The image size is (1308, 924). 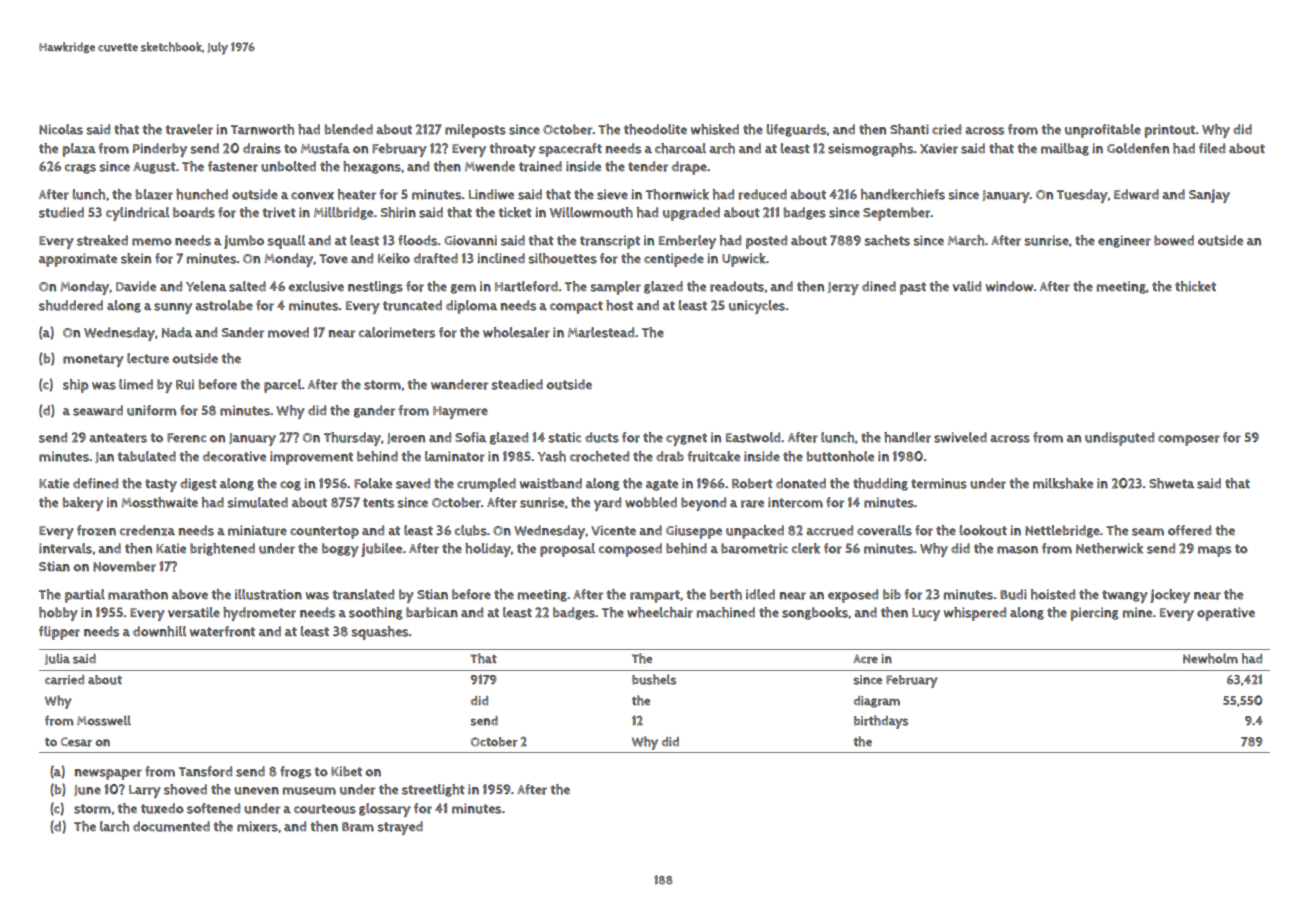 What do you see at coordinates (762, 194) in the image?
I see `reduced` at bounding box center [762, 194].
